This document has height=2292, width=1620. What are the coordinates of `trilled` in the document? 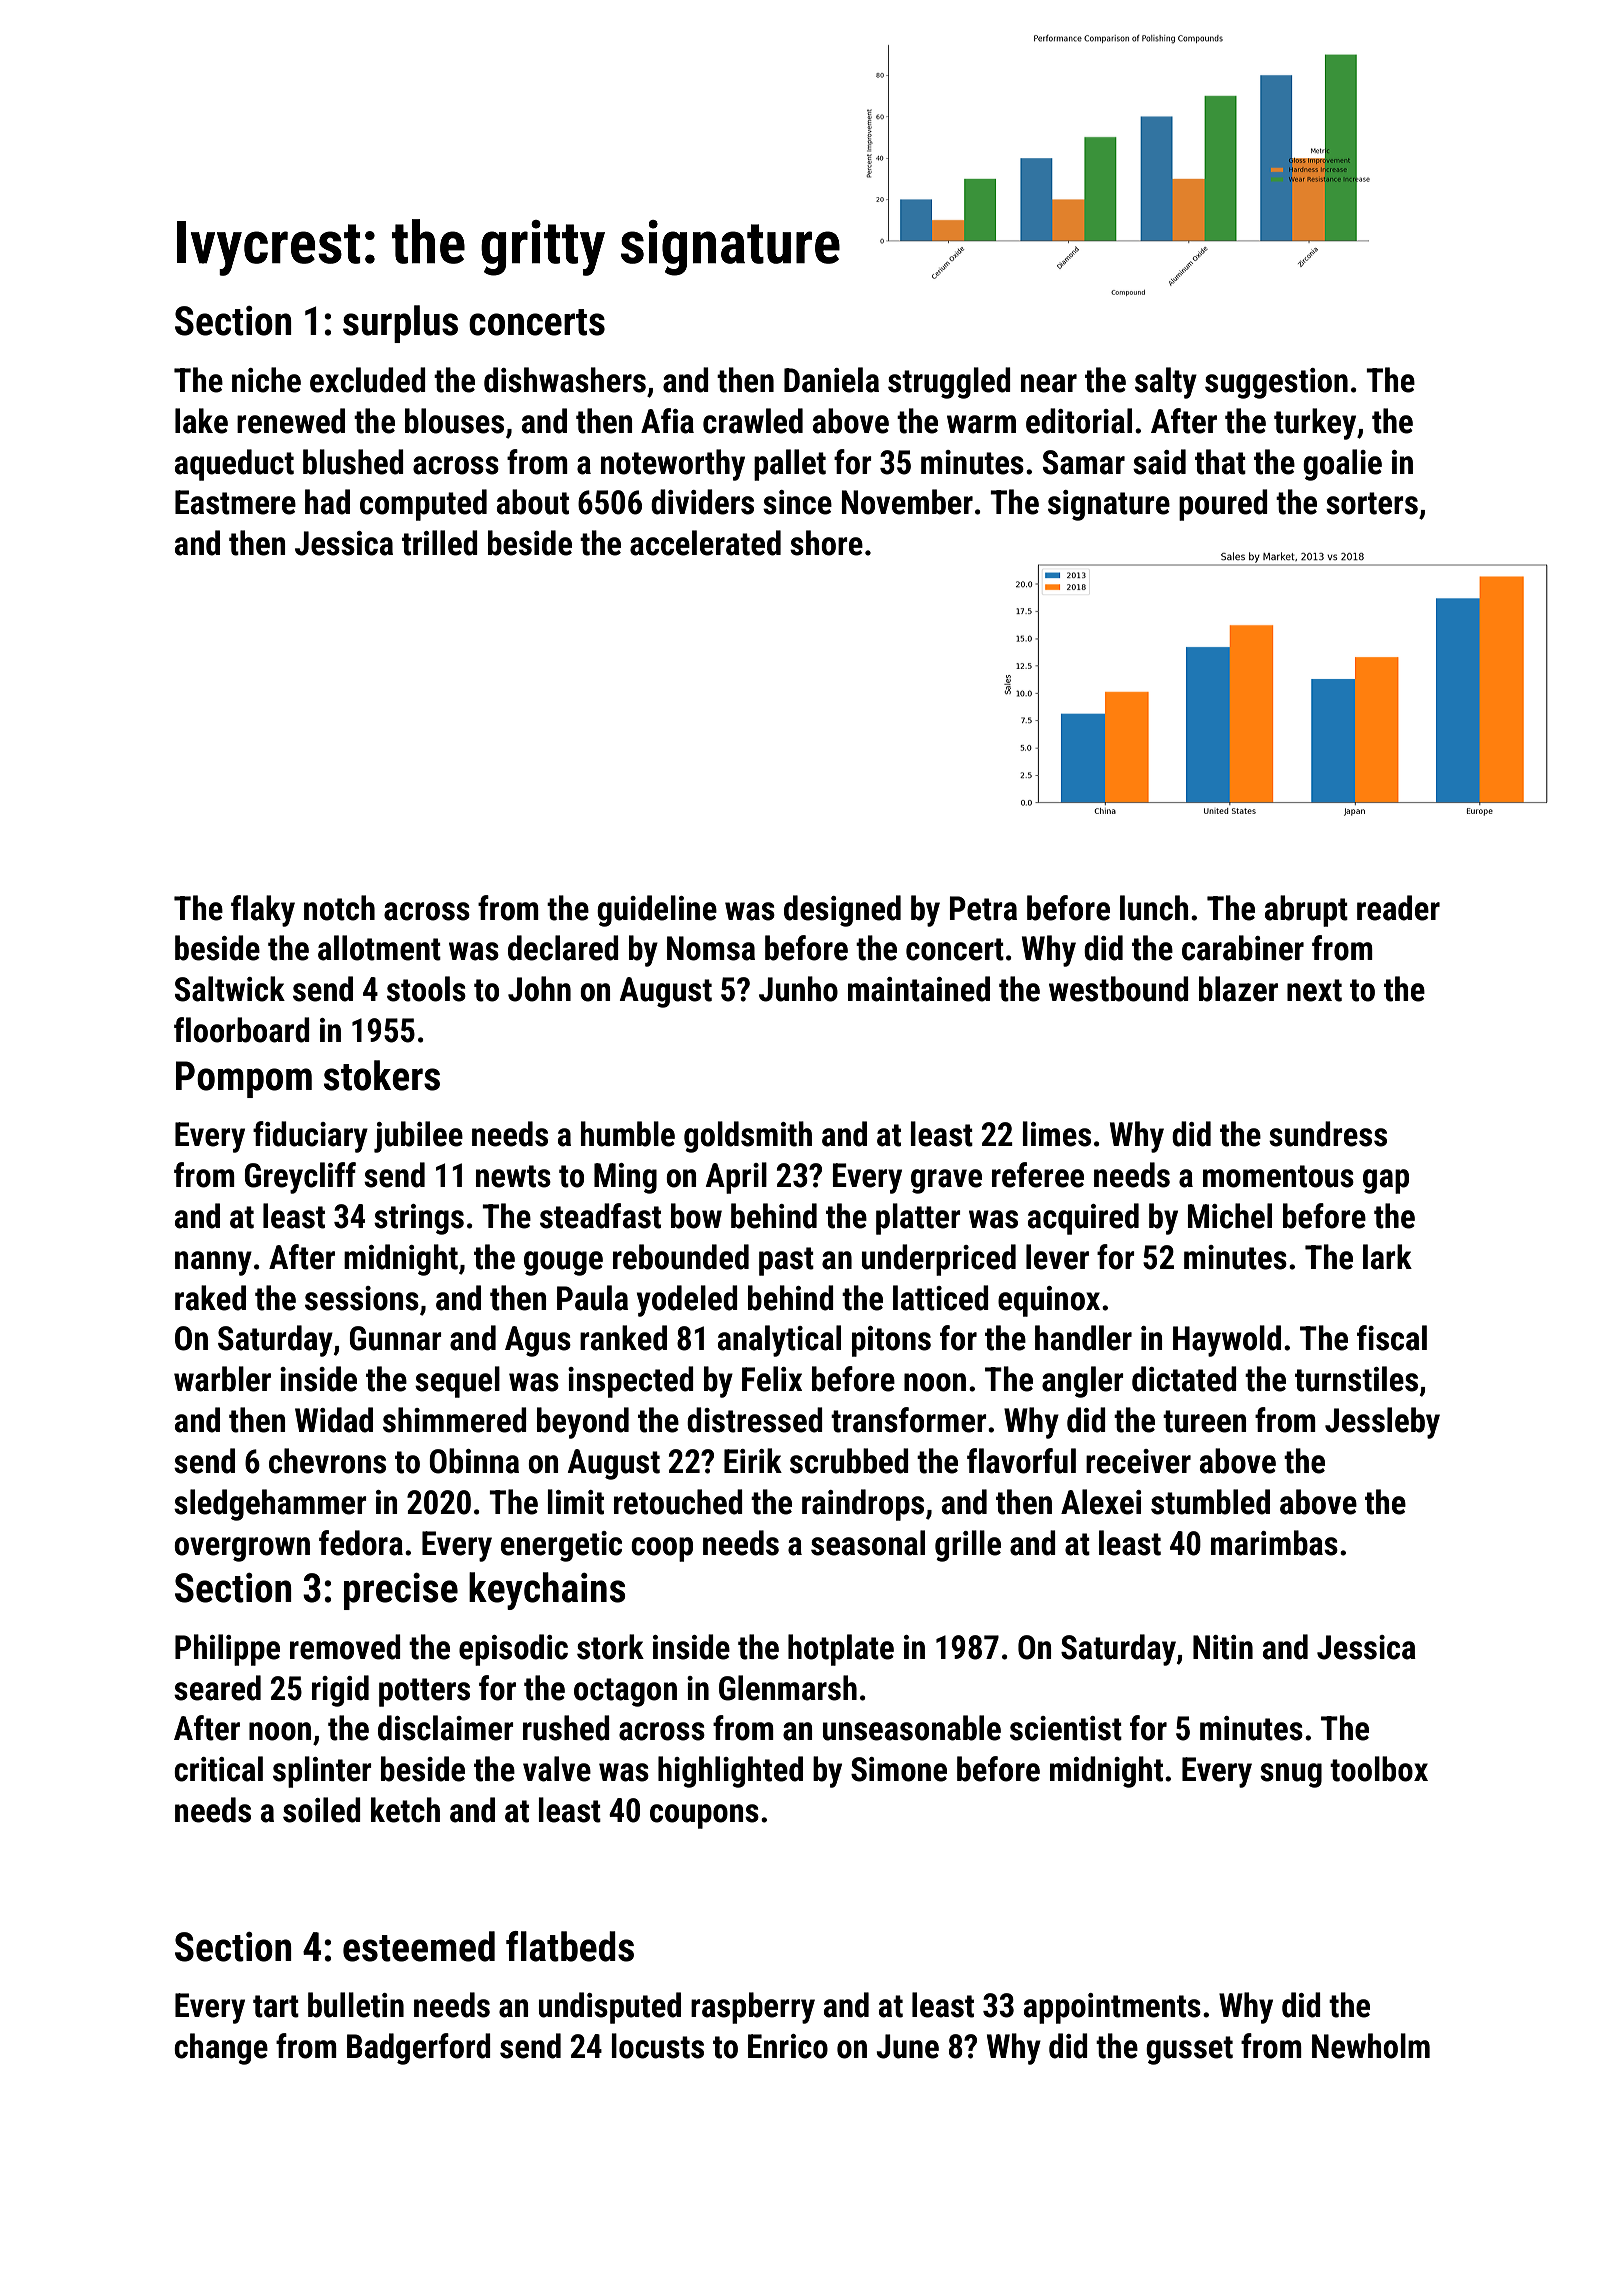 It's located at (440, 543).
